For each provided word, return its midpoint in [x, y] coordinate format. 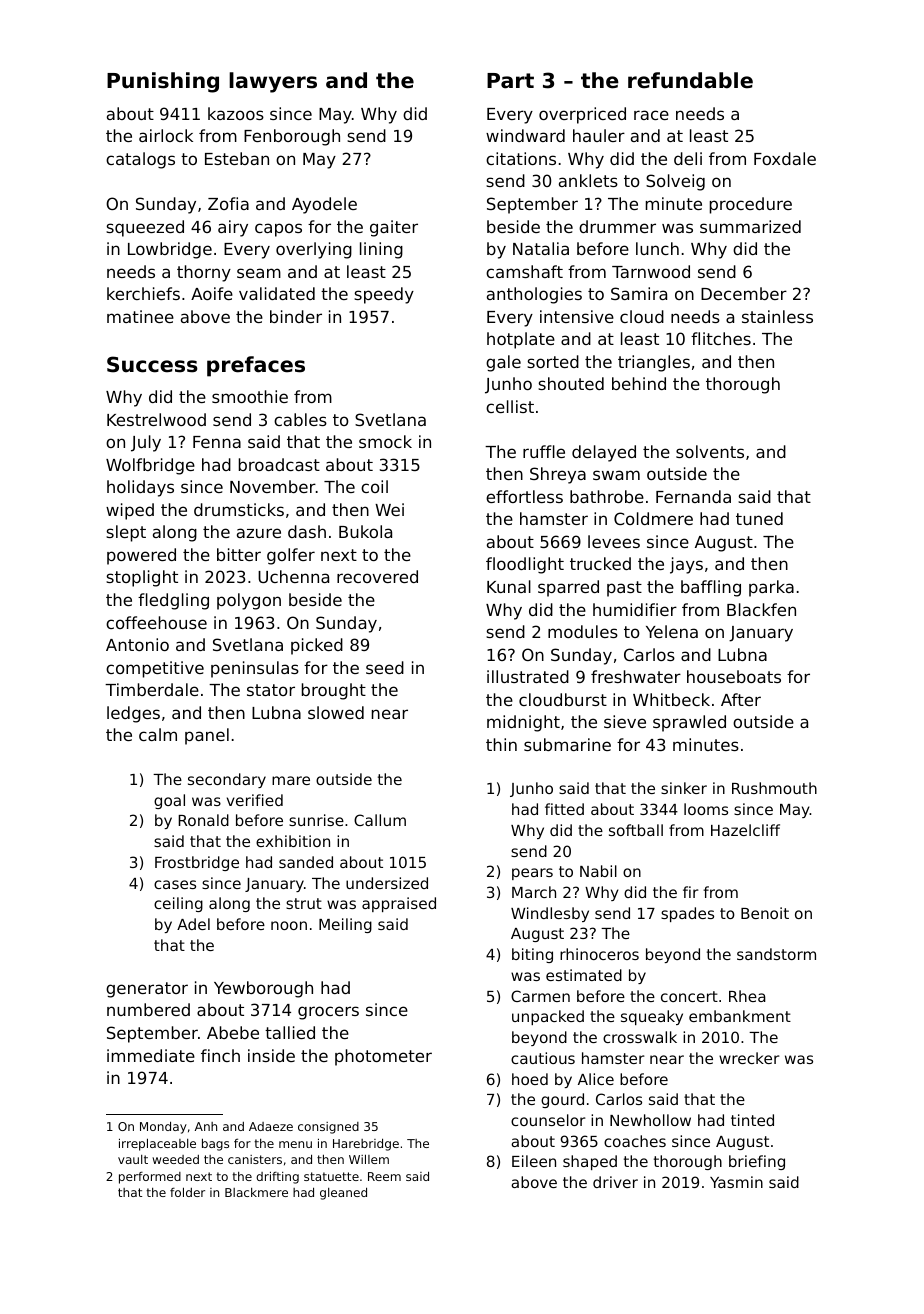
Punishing [163, 82]
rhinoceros [599, 954]
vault [133, 1159]
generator [147, 990]
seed [385, 667]
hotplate [521, 340]
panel [207, 736]
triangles [654, 363]
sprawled [689, 723]
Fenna [217, 442]
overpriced [582, 115]
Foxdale [785, 158]
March [534, 892]
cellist [510, 406]
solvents [710, 451]
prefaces [256, 366]
